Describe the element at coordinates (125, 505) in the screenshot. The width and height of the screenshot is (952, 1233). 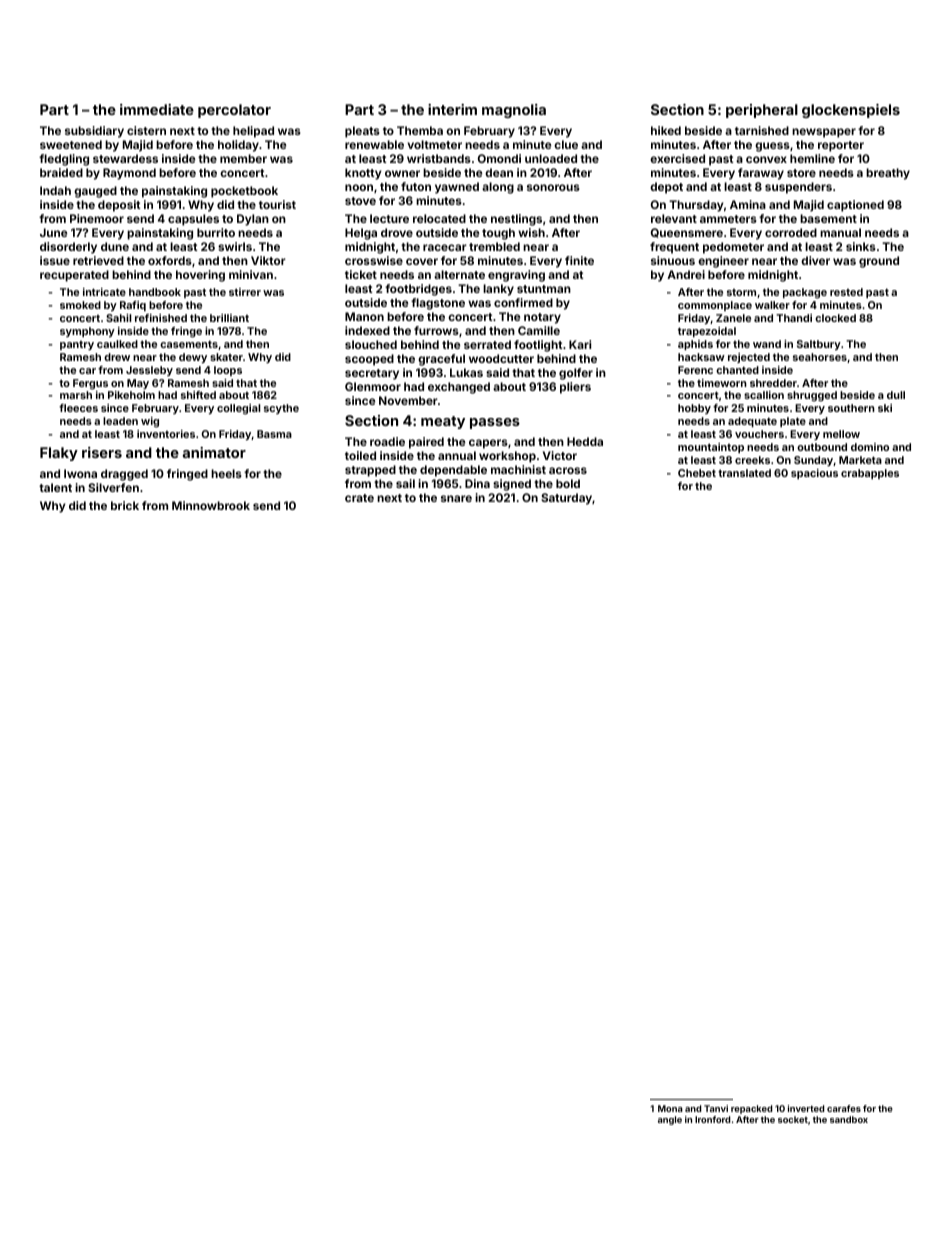
I see `brick` at that location.
